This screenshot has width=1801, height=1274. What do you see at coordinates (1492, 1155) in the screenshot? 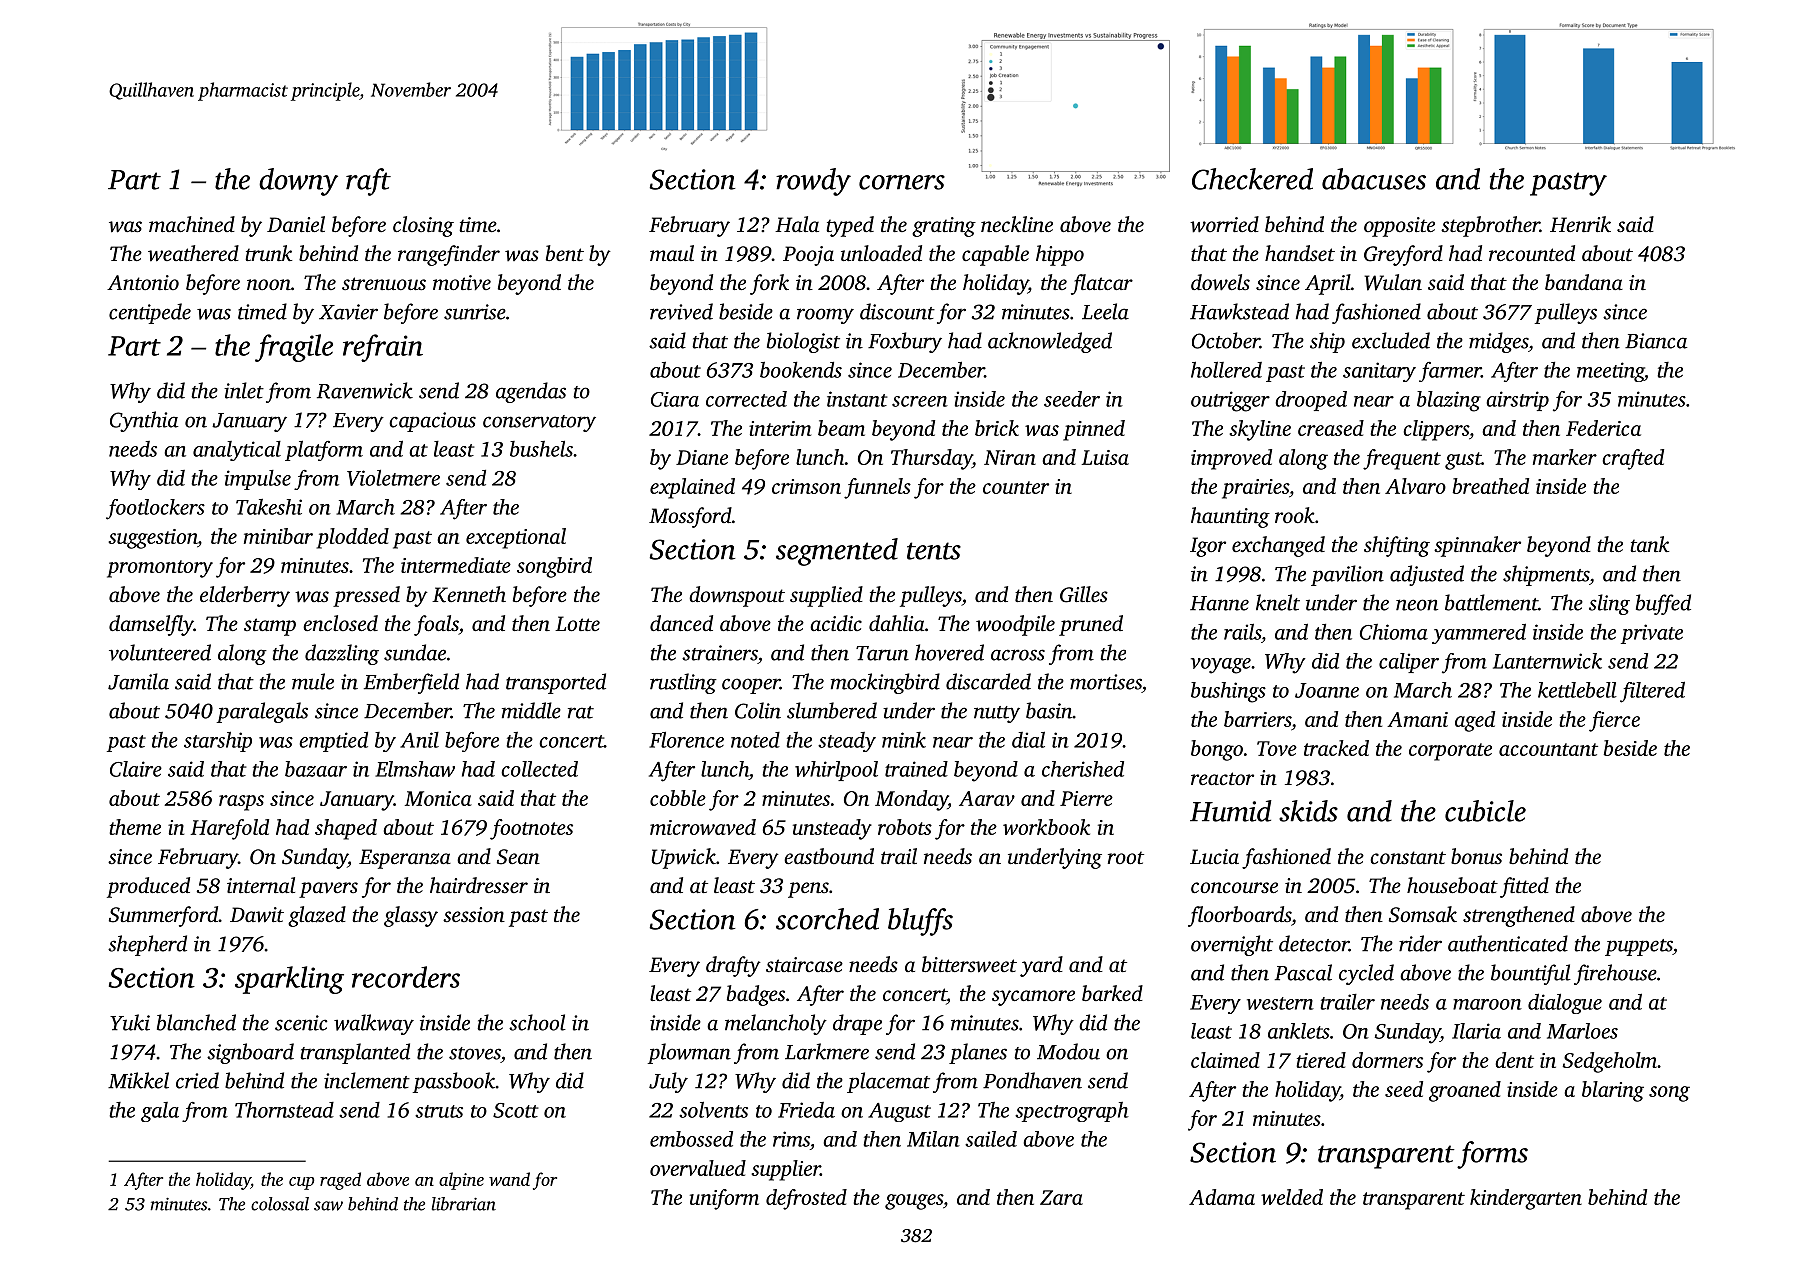
I see `forms` at bounding box center [1492, 1155].
